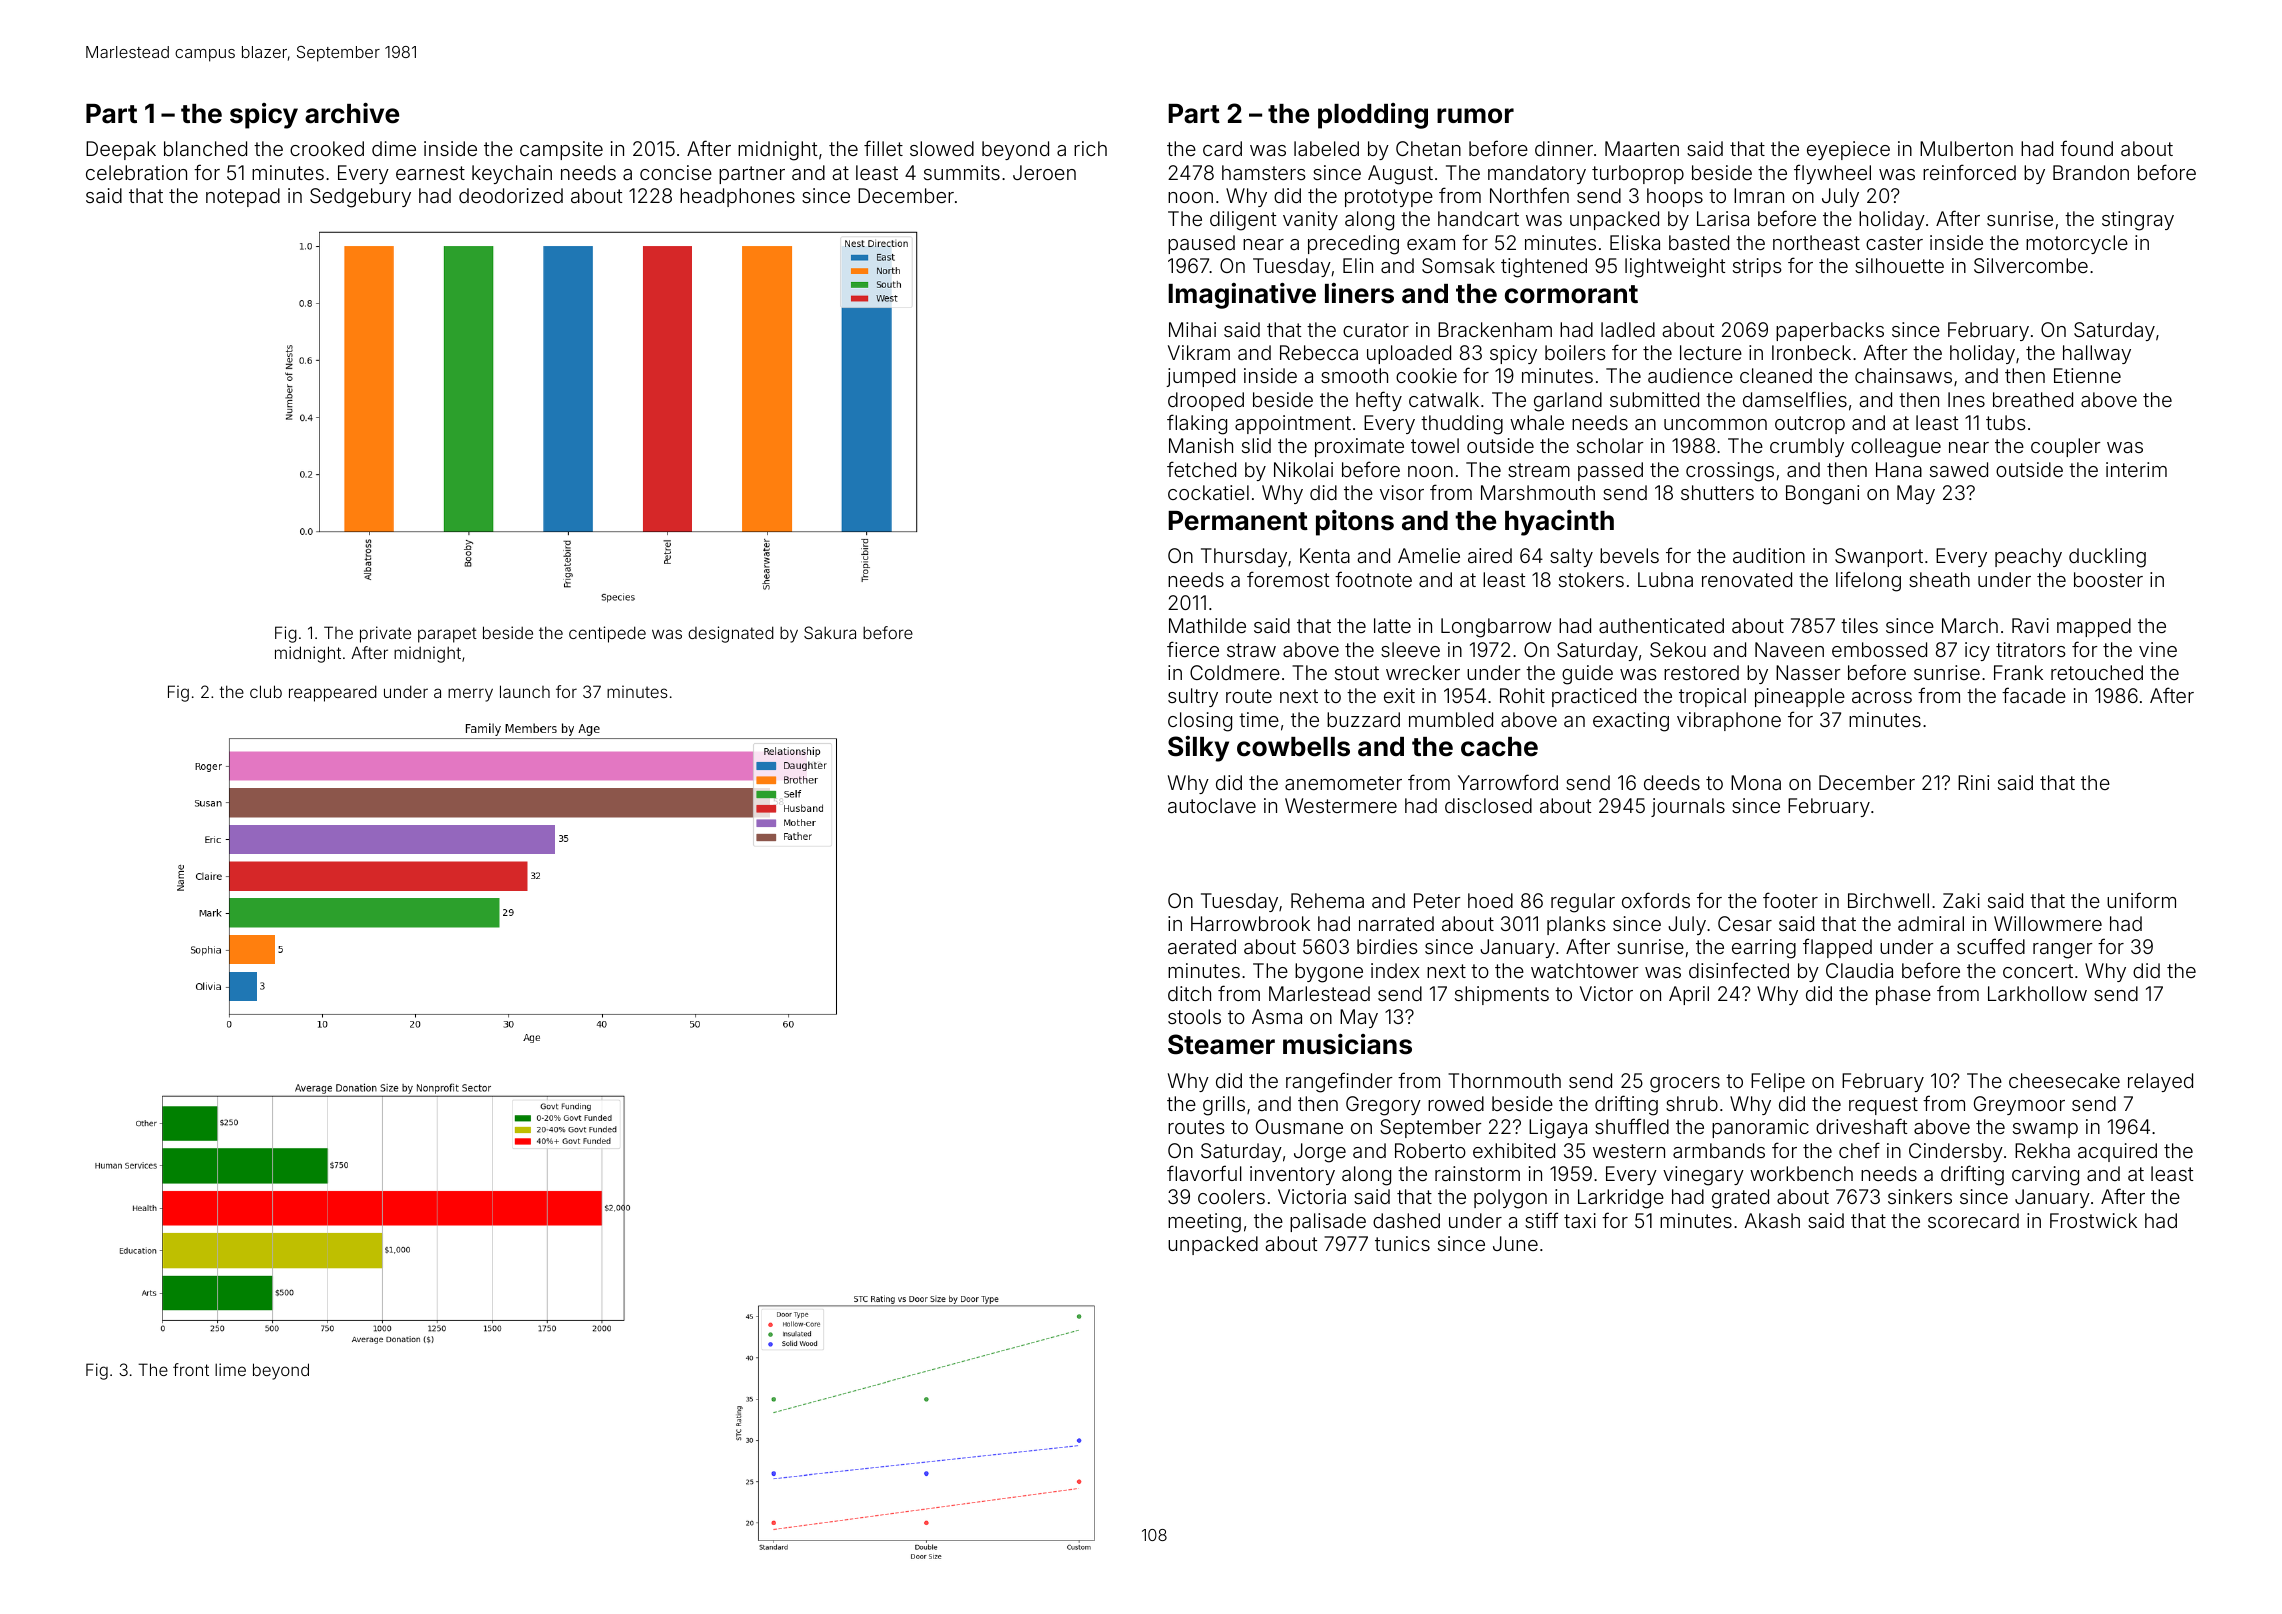 The width and height of the screenshot is (2282, 1614). I want to click on tiles, so click(1859, 625).
